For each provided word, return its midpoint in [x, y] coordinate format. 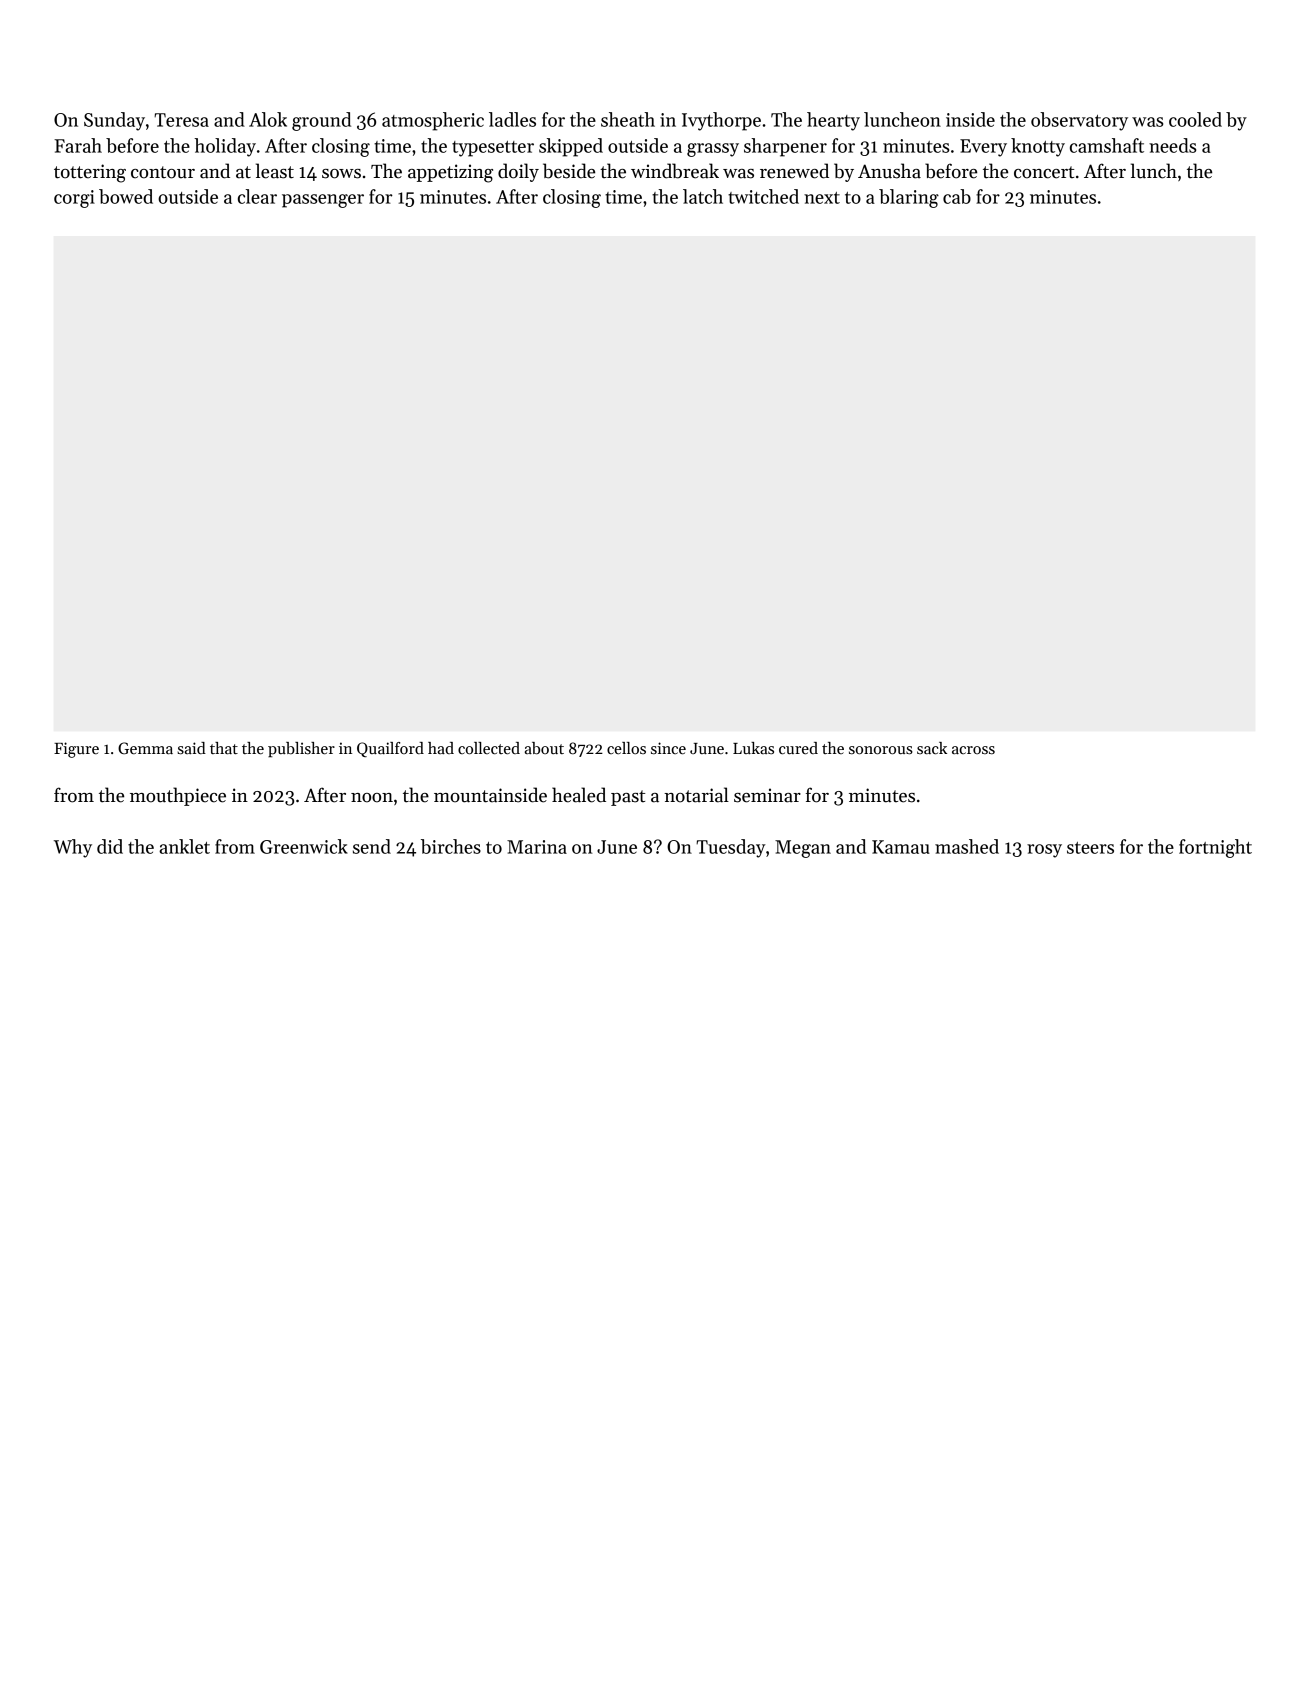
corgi [74, 199]
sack [932, 748]
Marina [537, 847]
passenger [323, 201]
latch [703, 196]
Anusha [889, 171]
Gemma [145, 748]
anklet [184, 846]
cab [957, 196]
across [973, 750]
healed [579, 795]
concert [1044, 172]
